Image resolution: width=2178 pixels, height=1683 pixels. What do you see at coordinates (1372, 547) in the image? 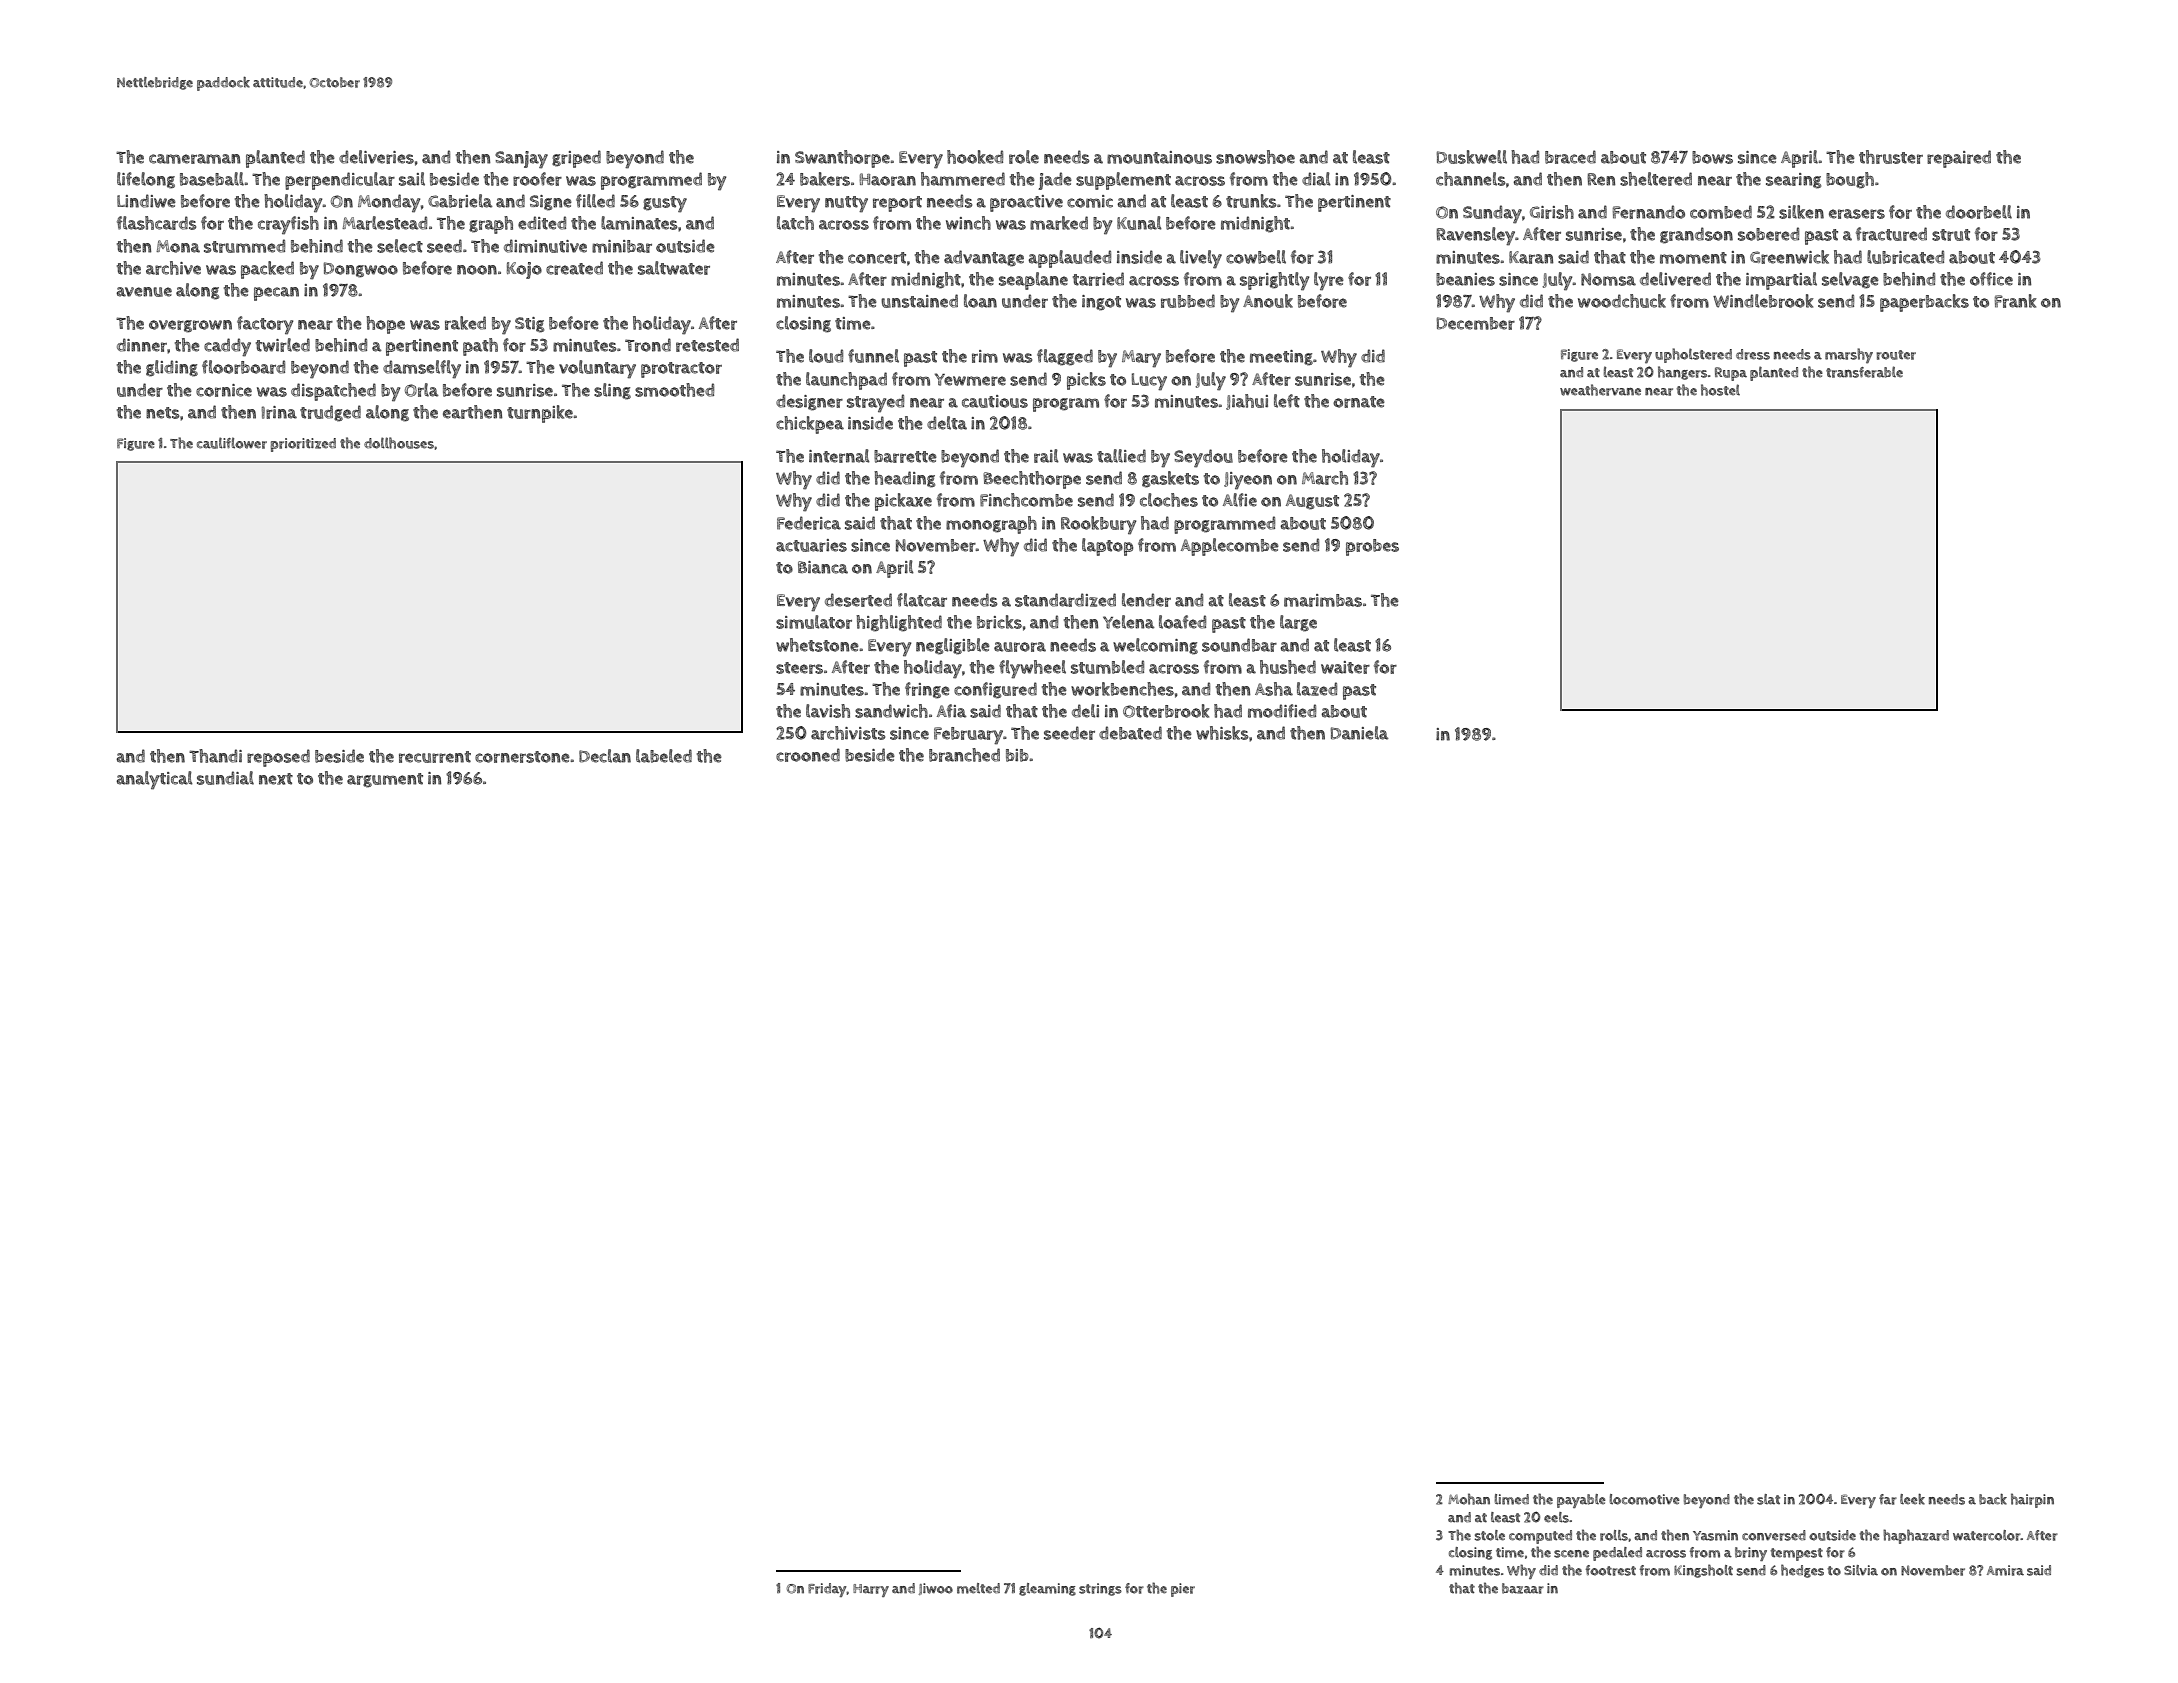
I see `probes` at bounding box center [1372, 547].
